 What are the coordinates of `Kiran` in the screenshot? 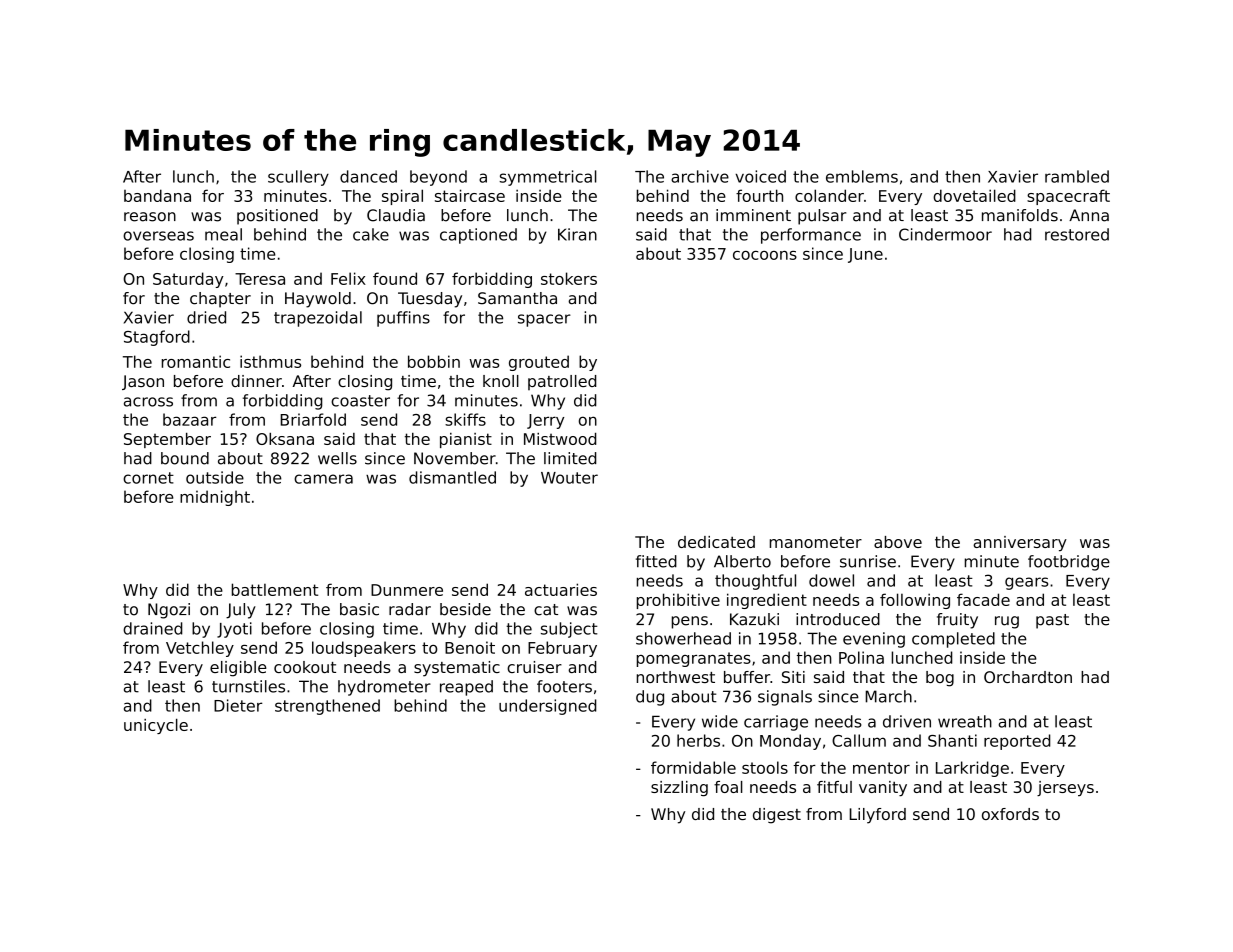 It's located at (577, 234).
